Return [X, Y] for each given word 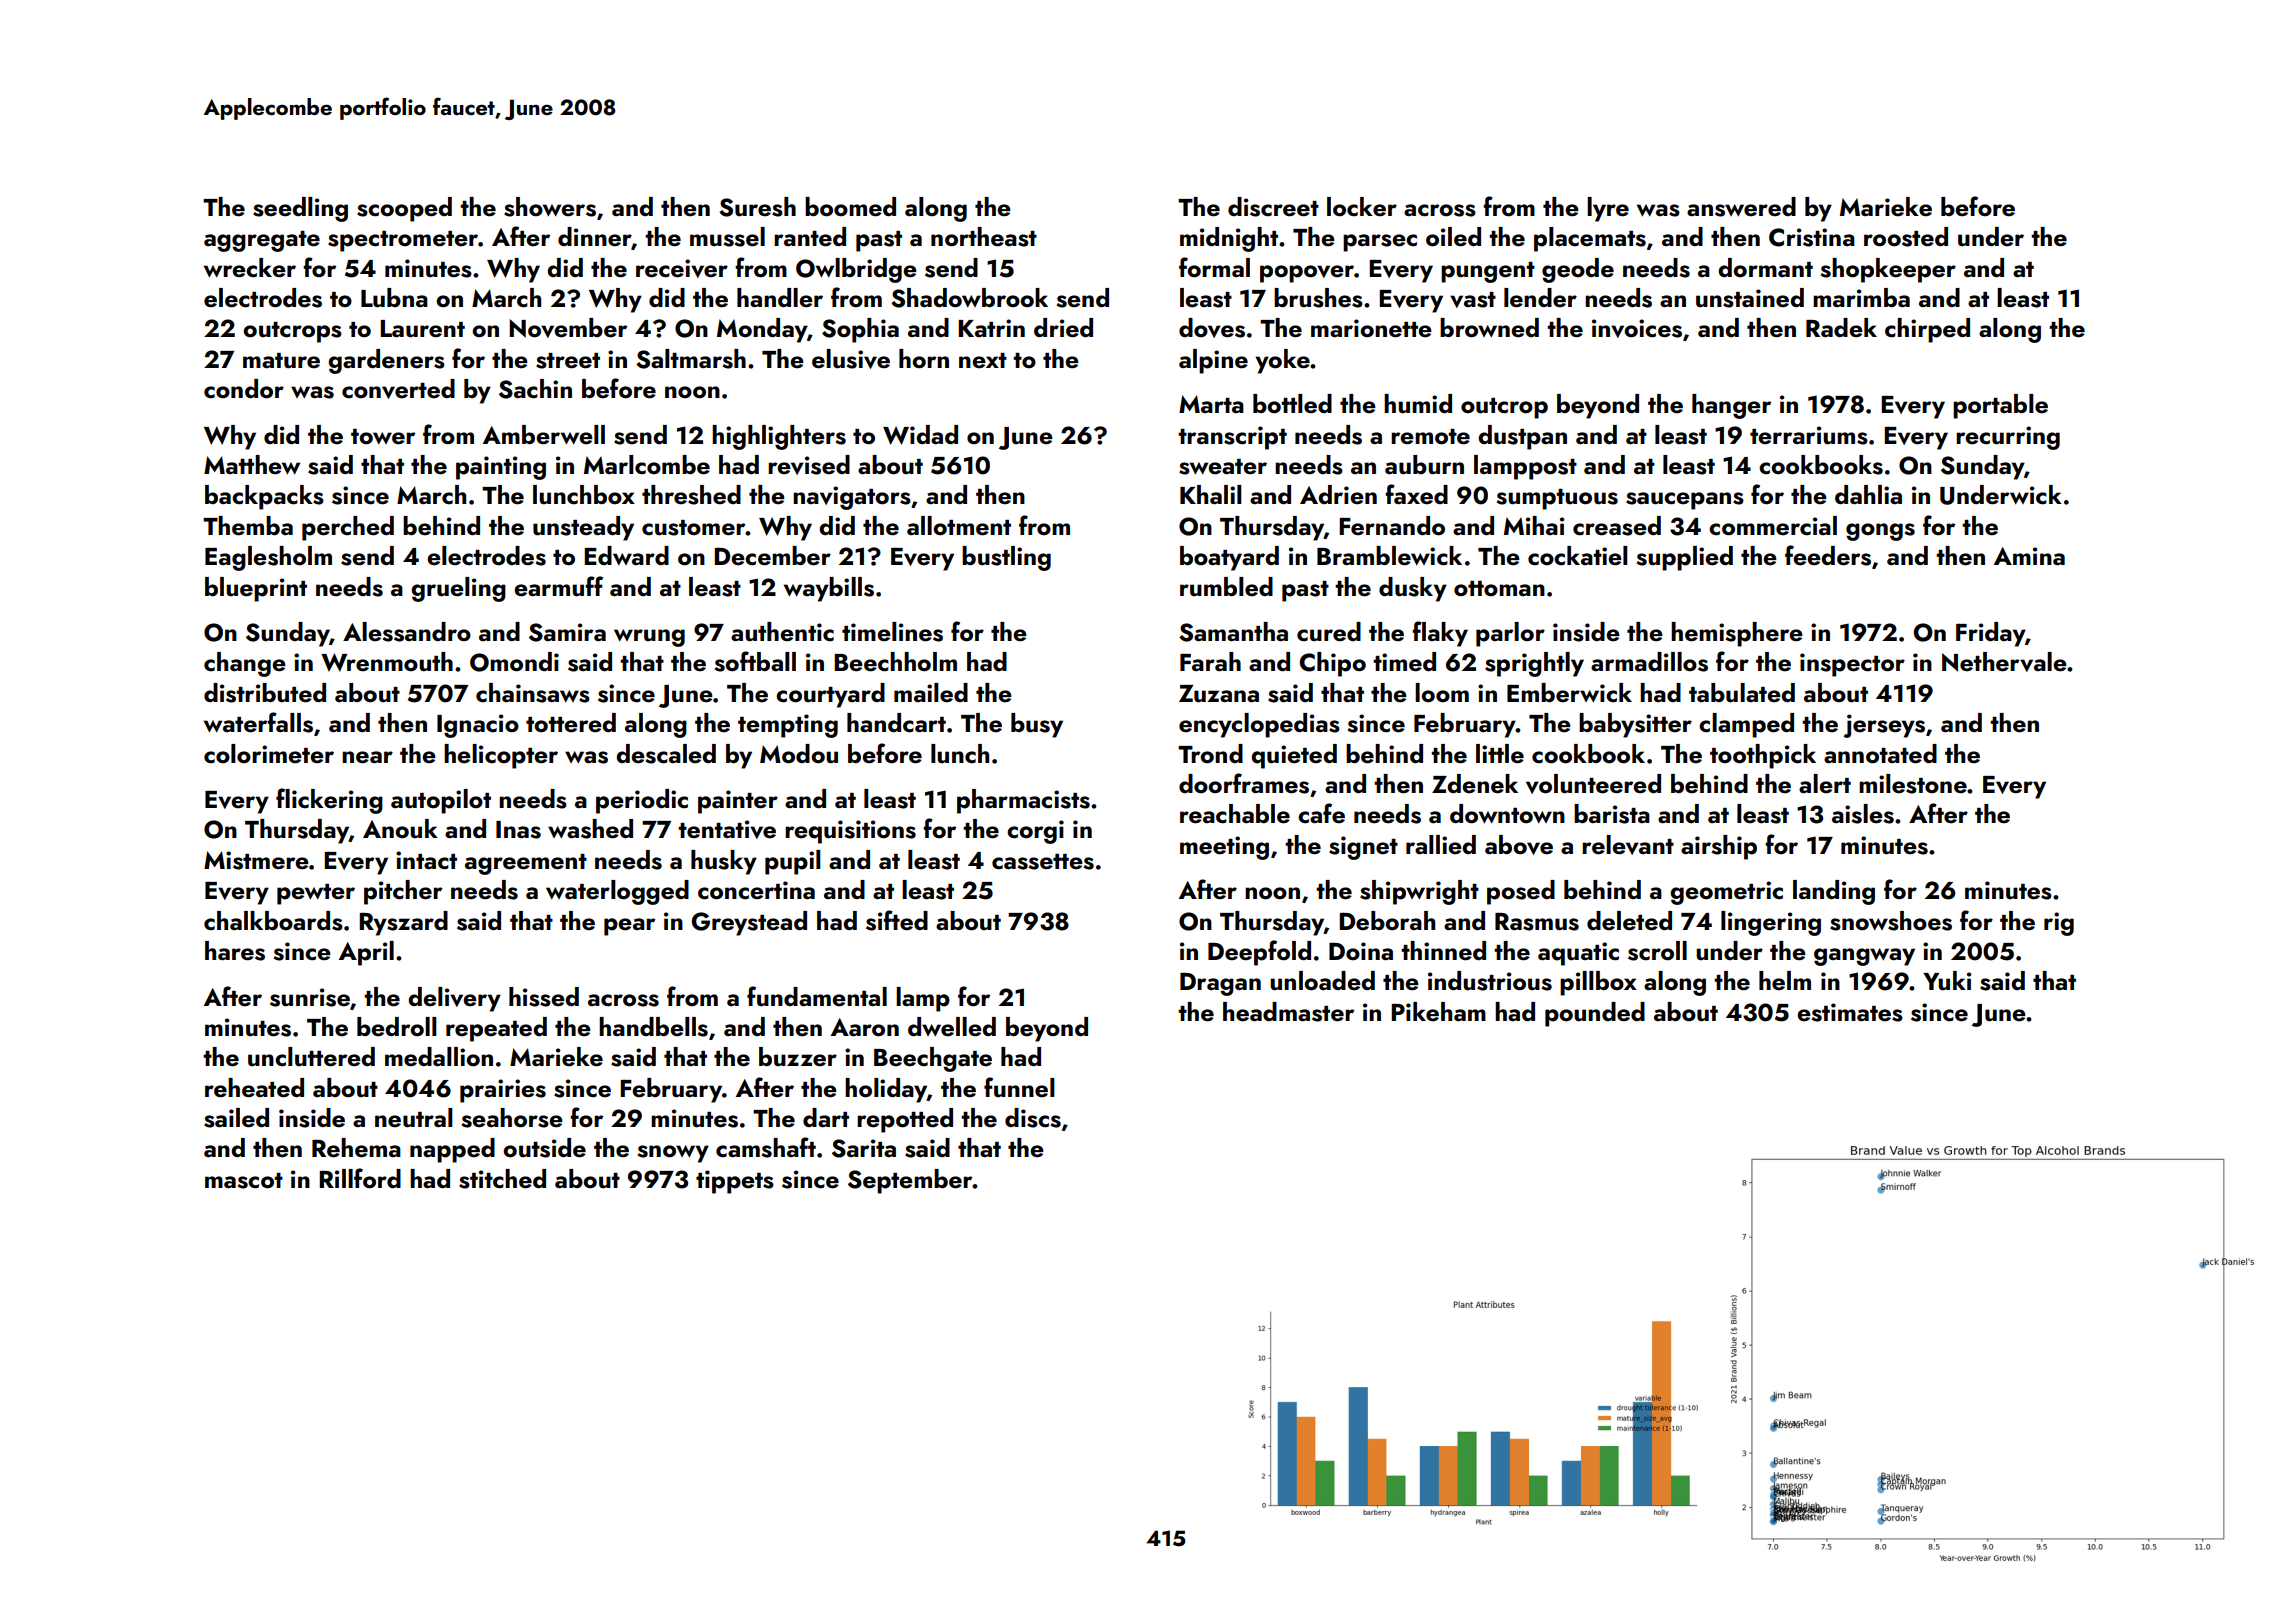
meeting [1224, 848]
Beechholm [895, 662]
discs [1033, 1118]
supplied [1684, 558]
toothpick [1763, 756]
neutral [414, 1118]
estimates [1850, 1012]
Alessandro [407, 632]
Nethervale [2004, 662]
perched [348, 528]
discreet [1273, 207]
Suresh [757, 207]
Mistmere [256, 860]
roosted [1906, 237]
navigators [852, 498]
